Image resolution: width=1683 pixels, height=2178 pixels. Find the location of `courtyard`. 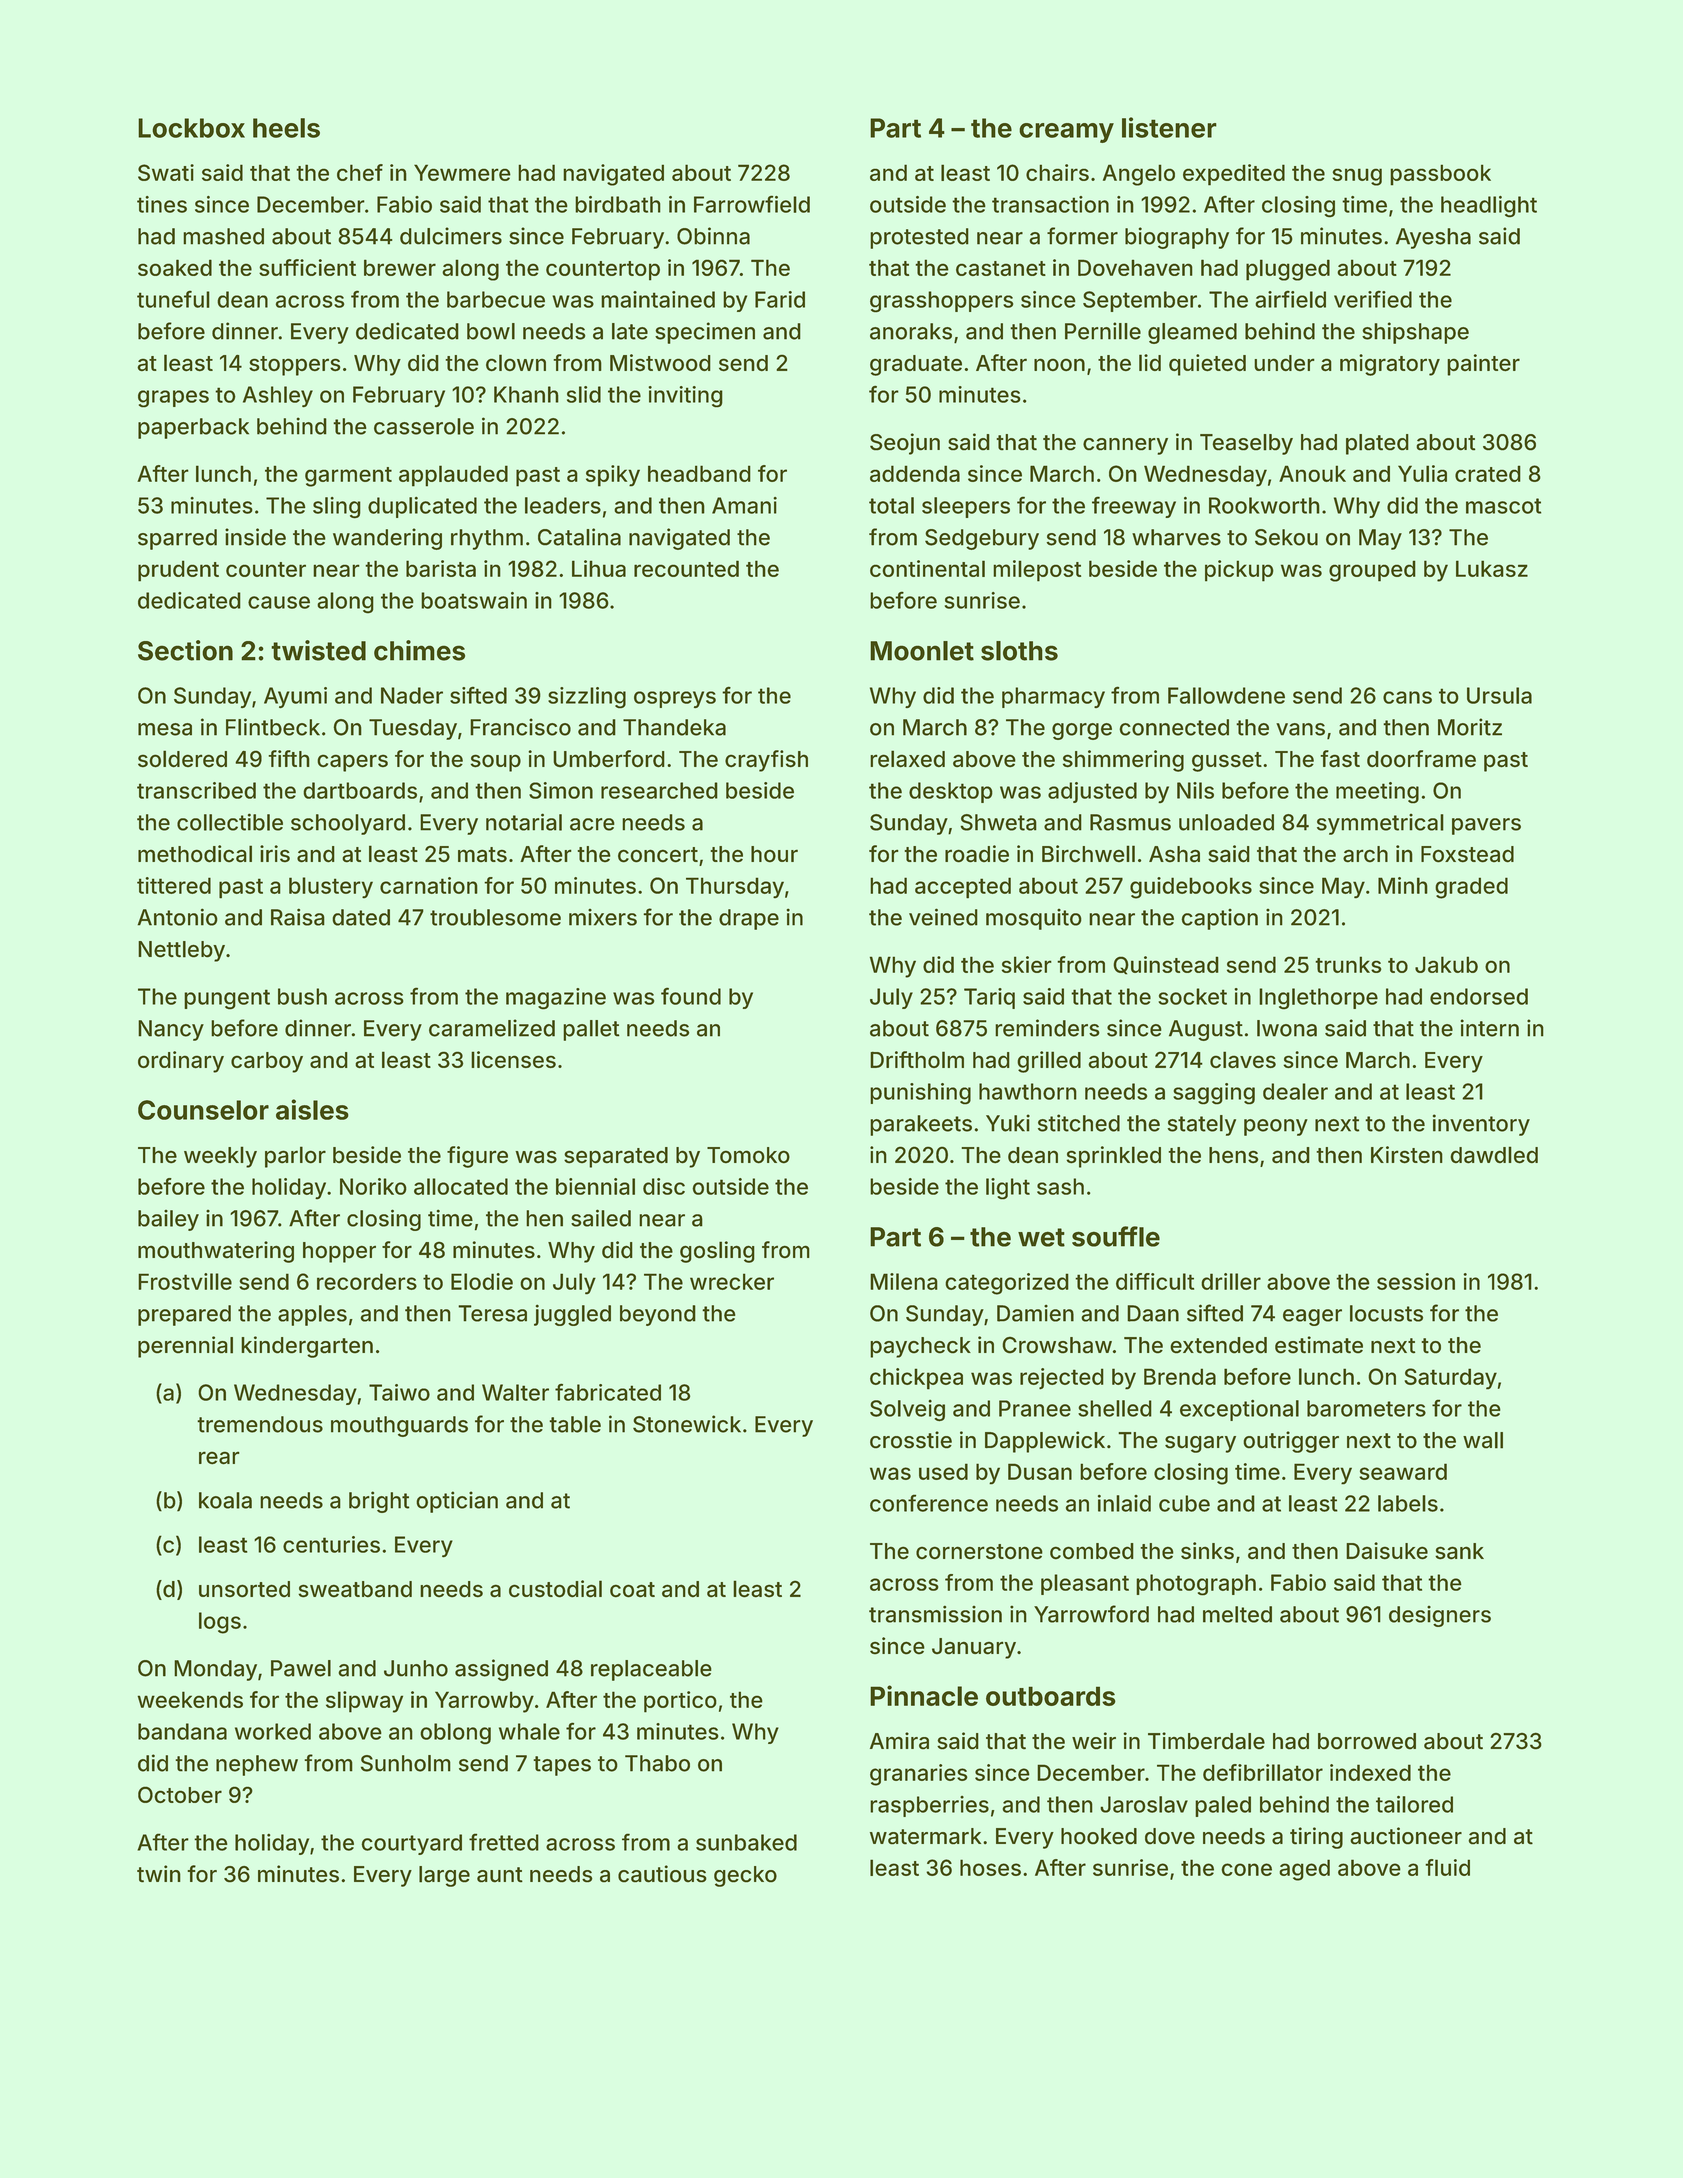

courtyard is located at coordinates (411, 1844).
